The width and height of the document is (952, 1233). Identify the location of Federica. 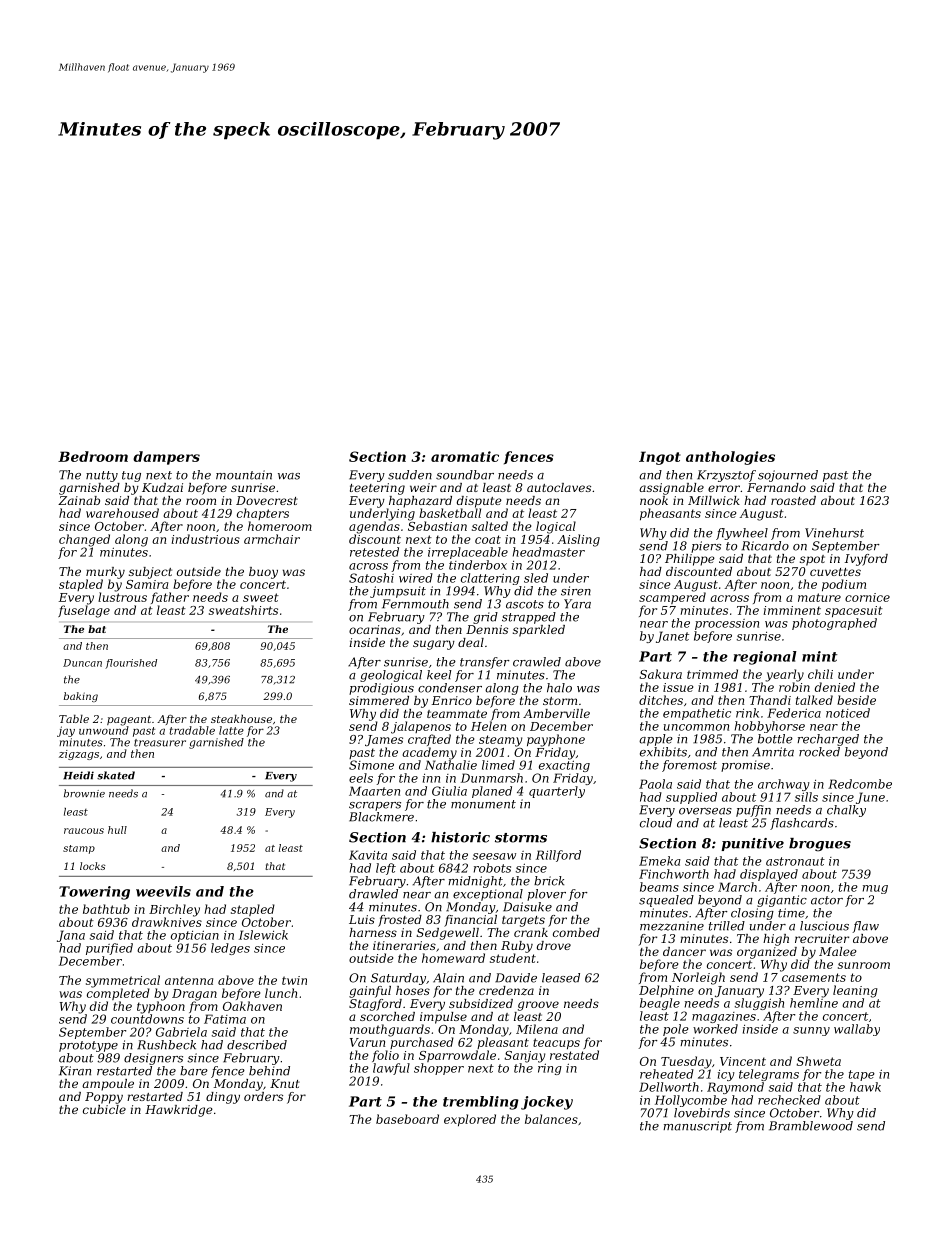
(794, 713).
